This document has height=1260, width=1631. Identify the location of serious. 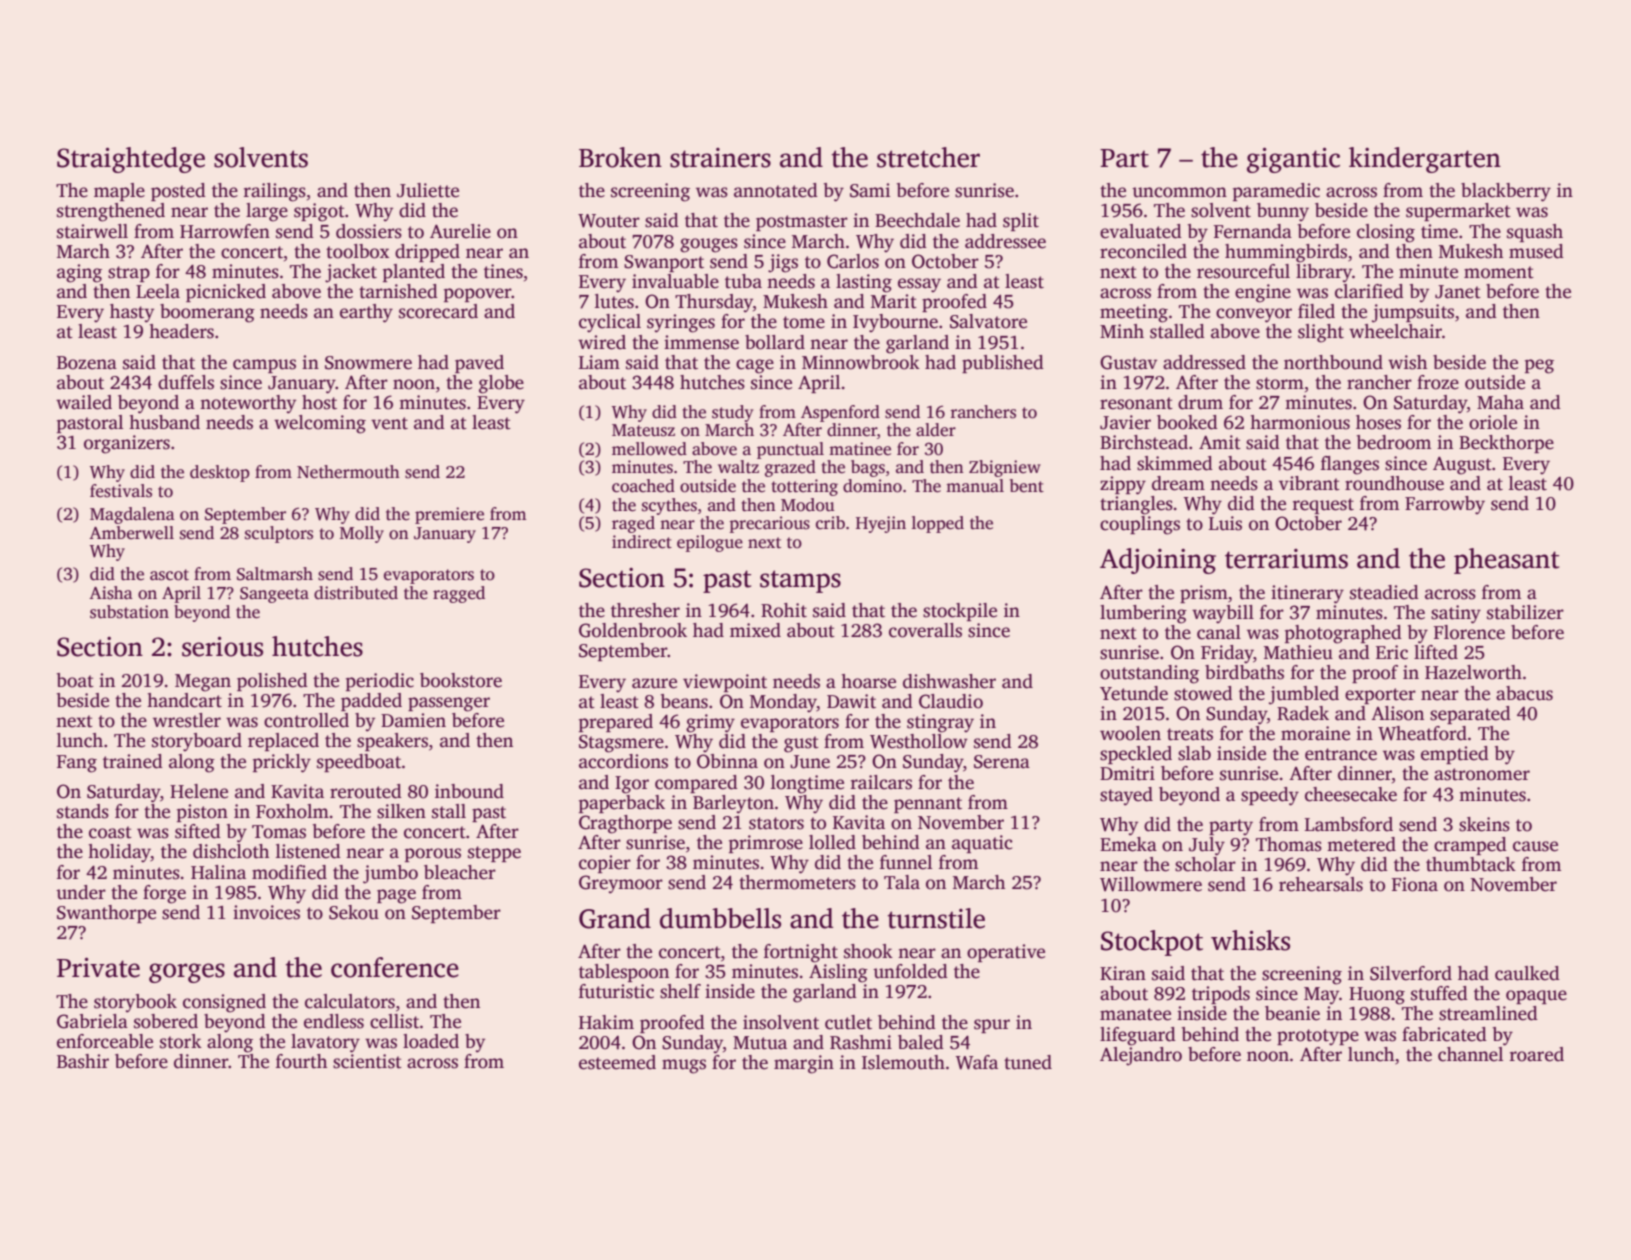
(222, 647).
